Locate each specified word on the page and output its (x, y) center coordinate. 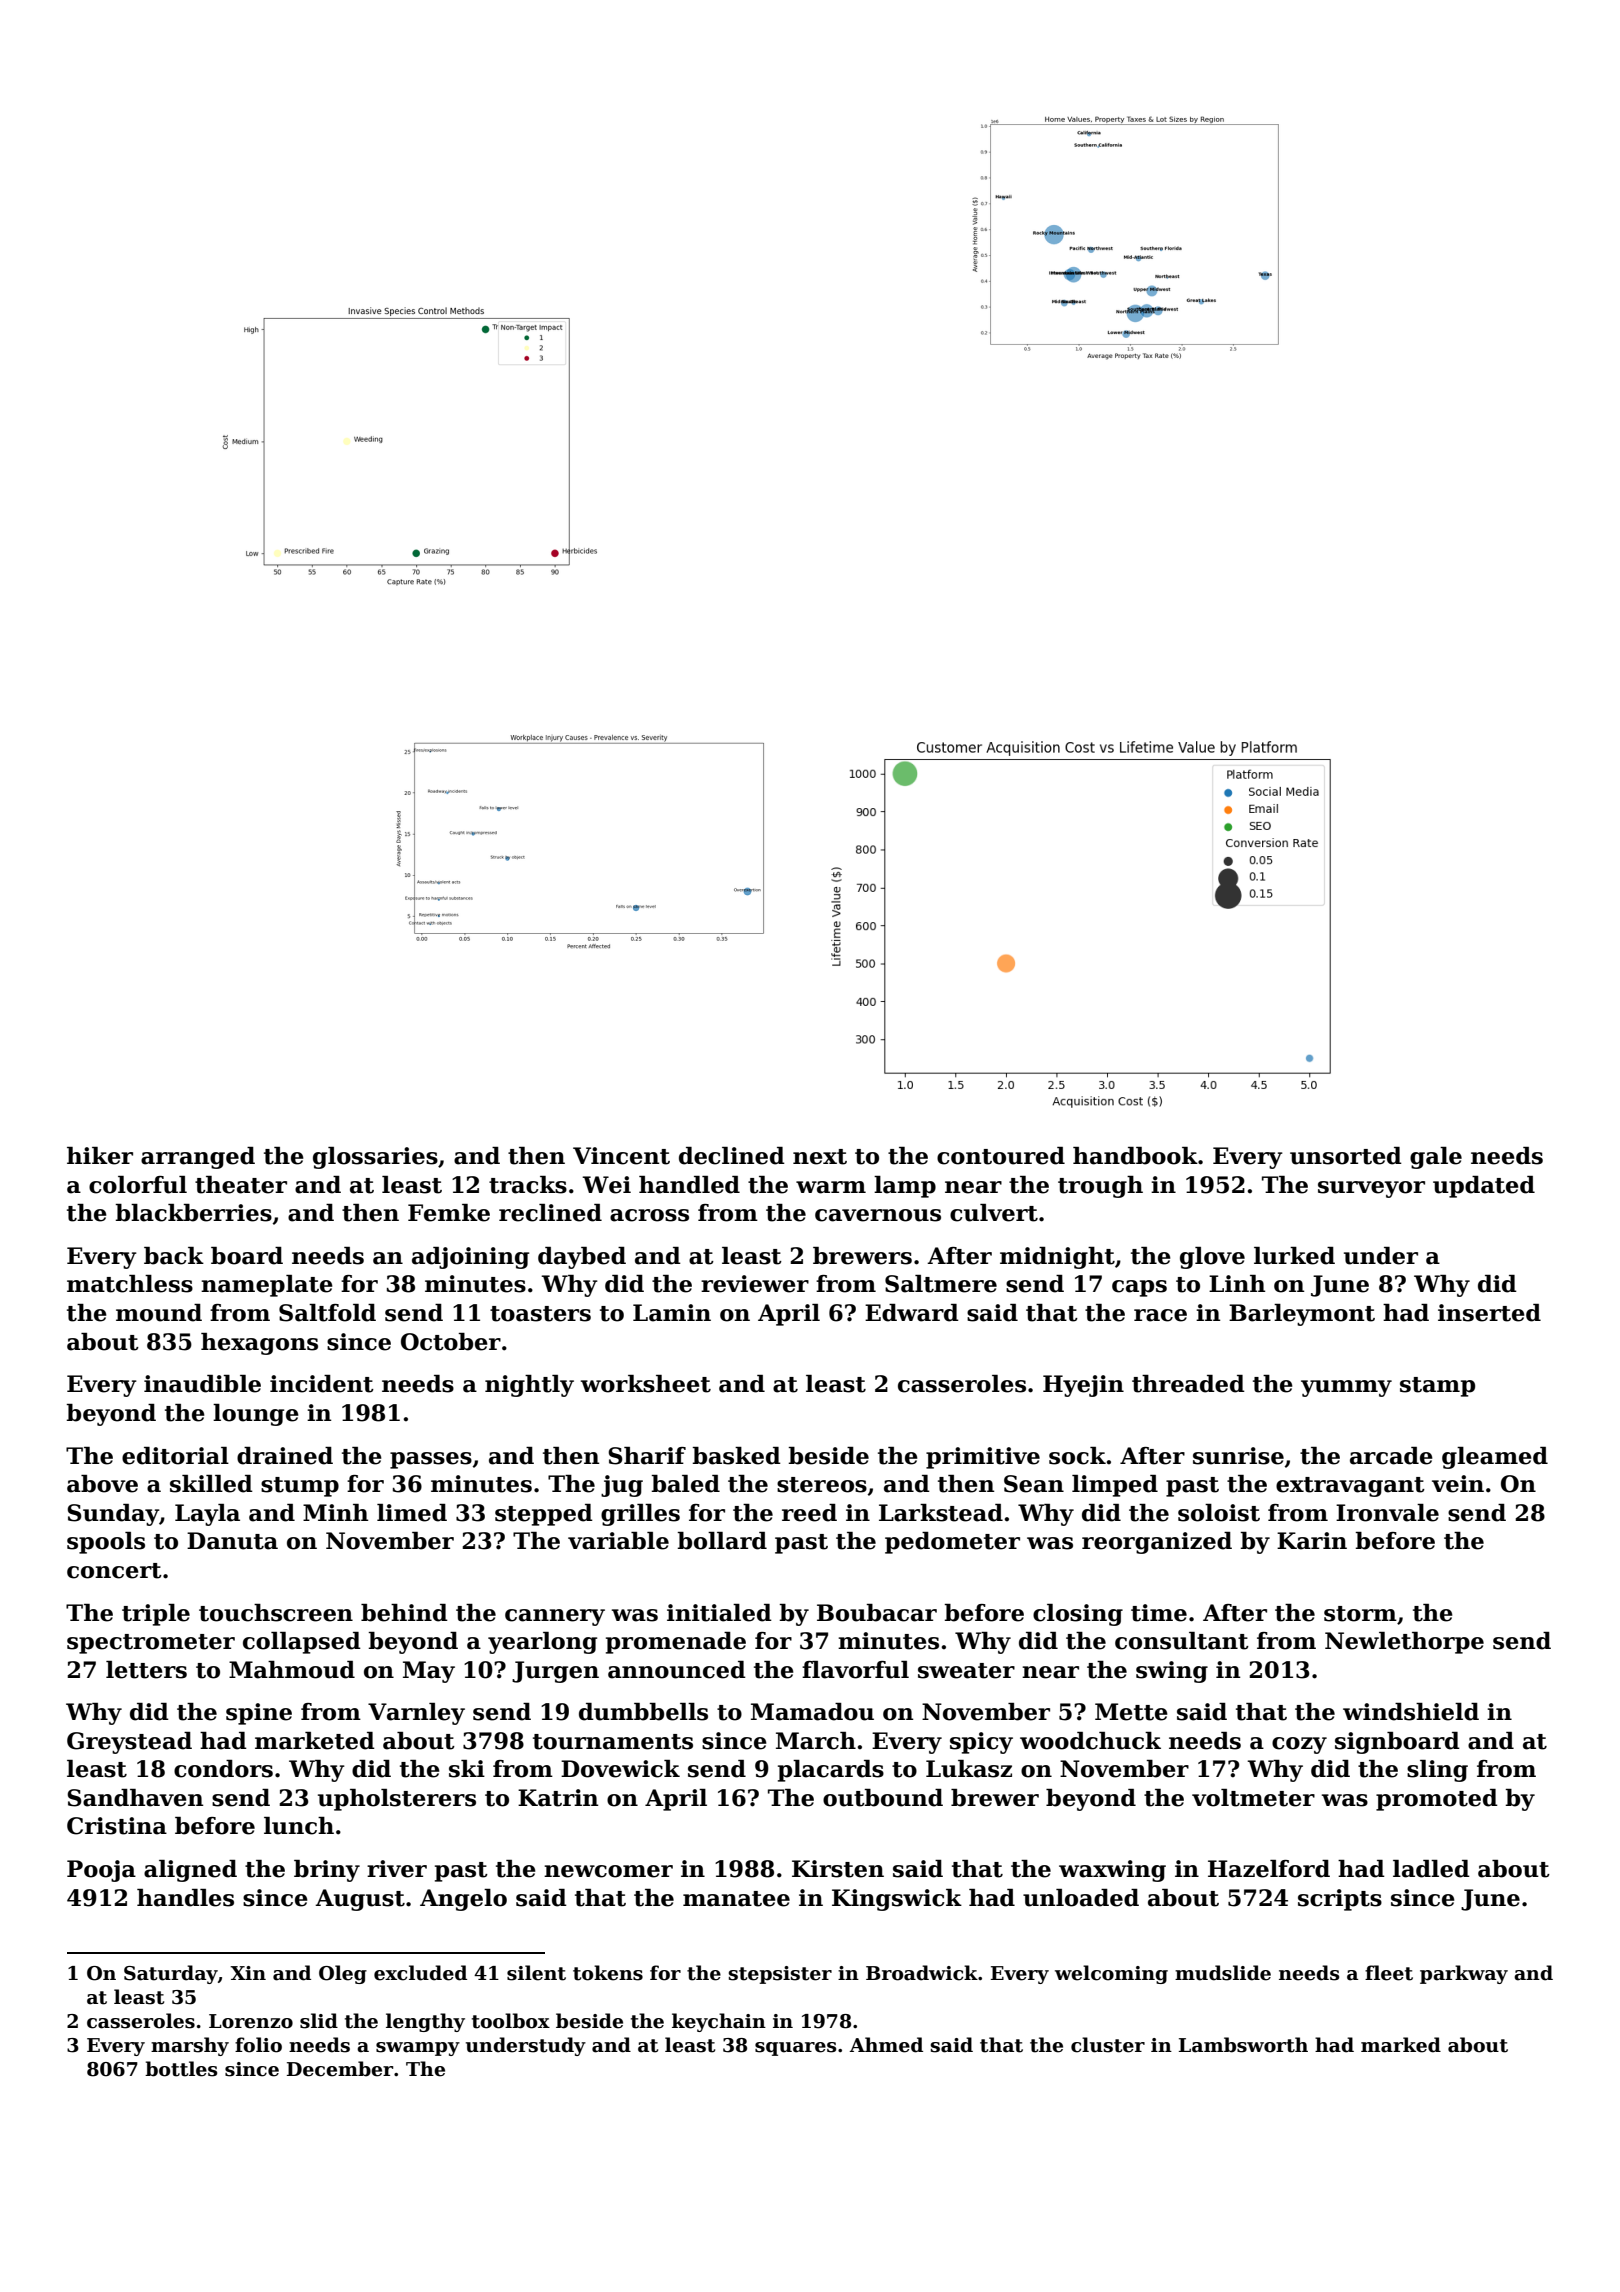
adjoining (470, 1258)
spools (106, 1543)
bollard (722, 1541)
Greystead (129, 1743)
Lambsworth (1243, 2045)
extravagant (1350, 1487)
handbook (1135, 1156)
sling (1437, 1771)
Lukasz (969, 1769)
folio (258, 2045)
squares (795, 2049)
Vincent (621, 1156)
